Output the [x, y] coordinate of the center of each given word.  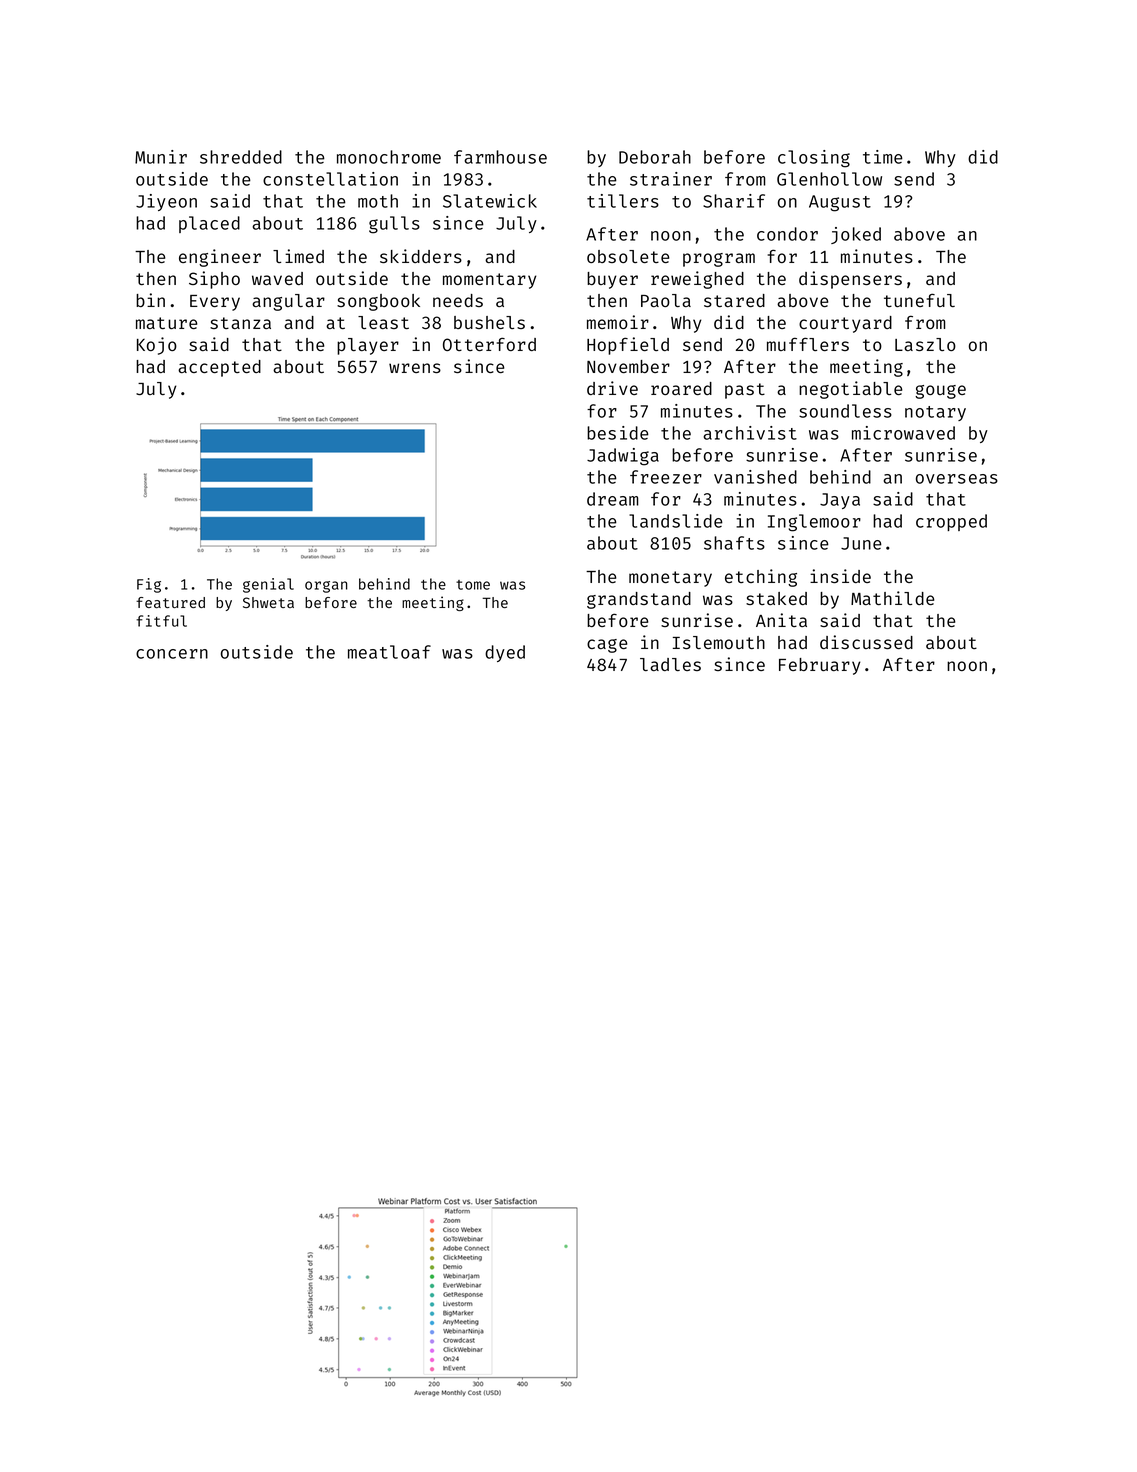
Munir [161, 157]
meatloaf [389, 652]
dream [612, 499]
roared [681, 388]
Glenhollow [829, 179]
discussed [866, 642]
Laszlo [925, 344]
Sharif [734, 201]
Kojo [157, 346]
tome [473, 585]
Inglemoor [814, 523]
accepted [219, 368]
